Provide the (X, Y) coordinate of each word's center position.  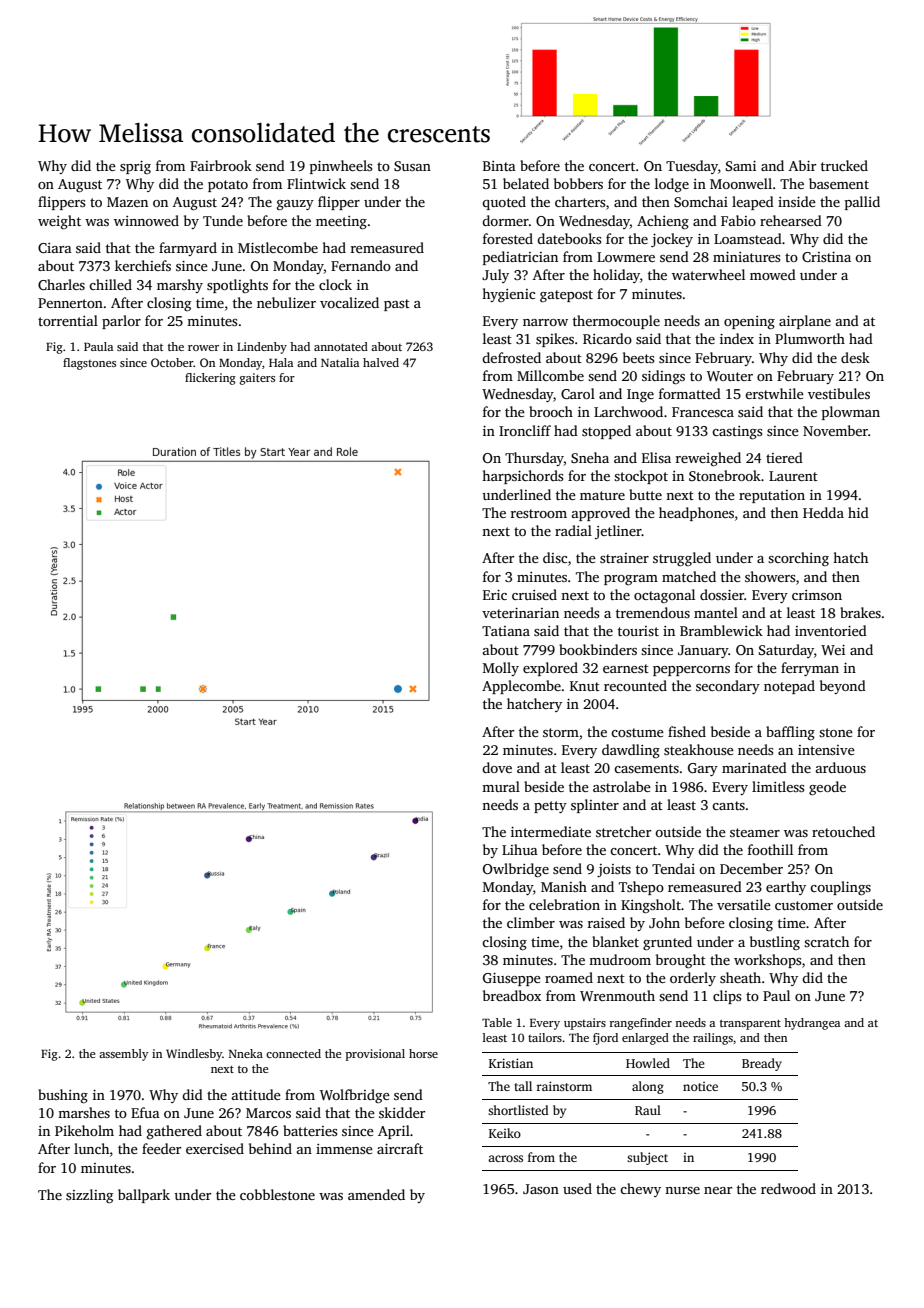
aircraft (400, 1148)
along (648, 1087)
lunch (91, 1148)
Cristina (826, 257)
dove (497, 767)
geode (827, 788)
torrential (68, 320)
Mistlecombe (278, 247)
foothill (770, 849)
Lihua (520, 849)
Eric (495, 595)
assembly (123, 1055)
